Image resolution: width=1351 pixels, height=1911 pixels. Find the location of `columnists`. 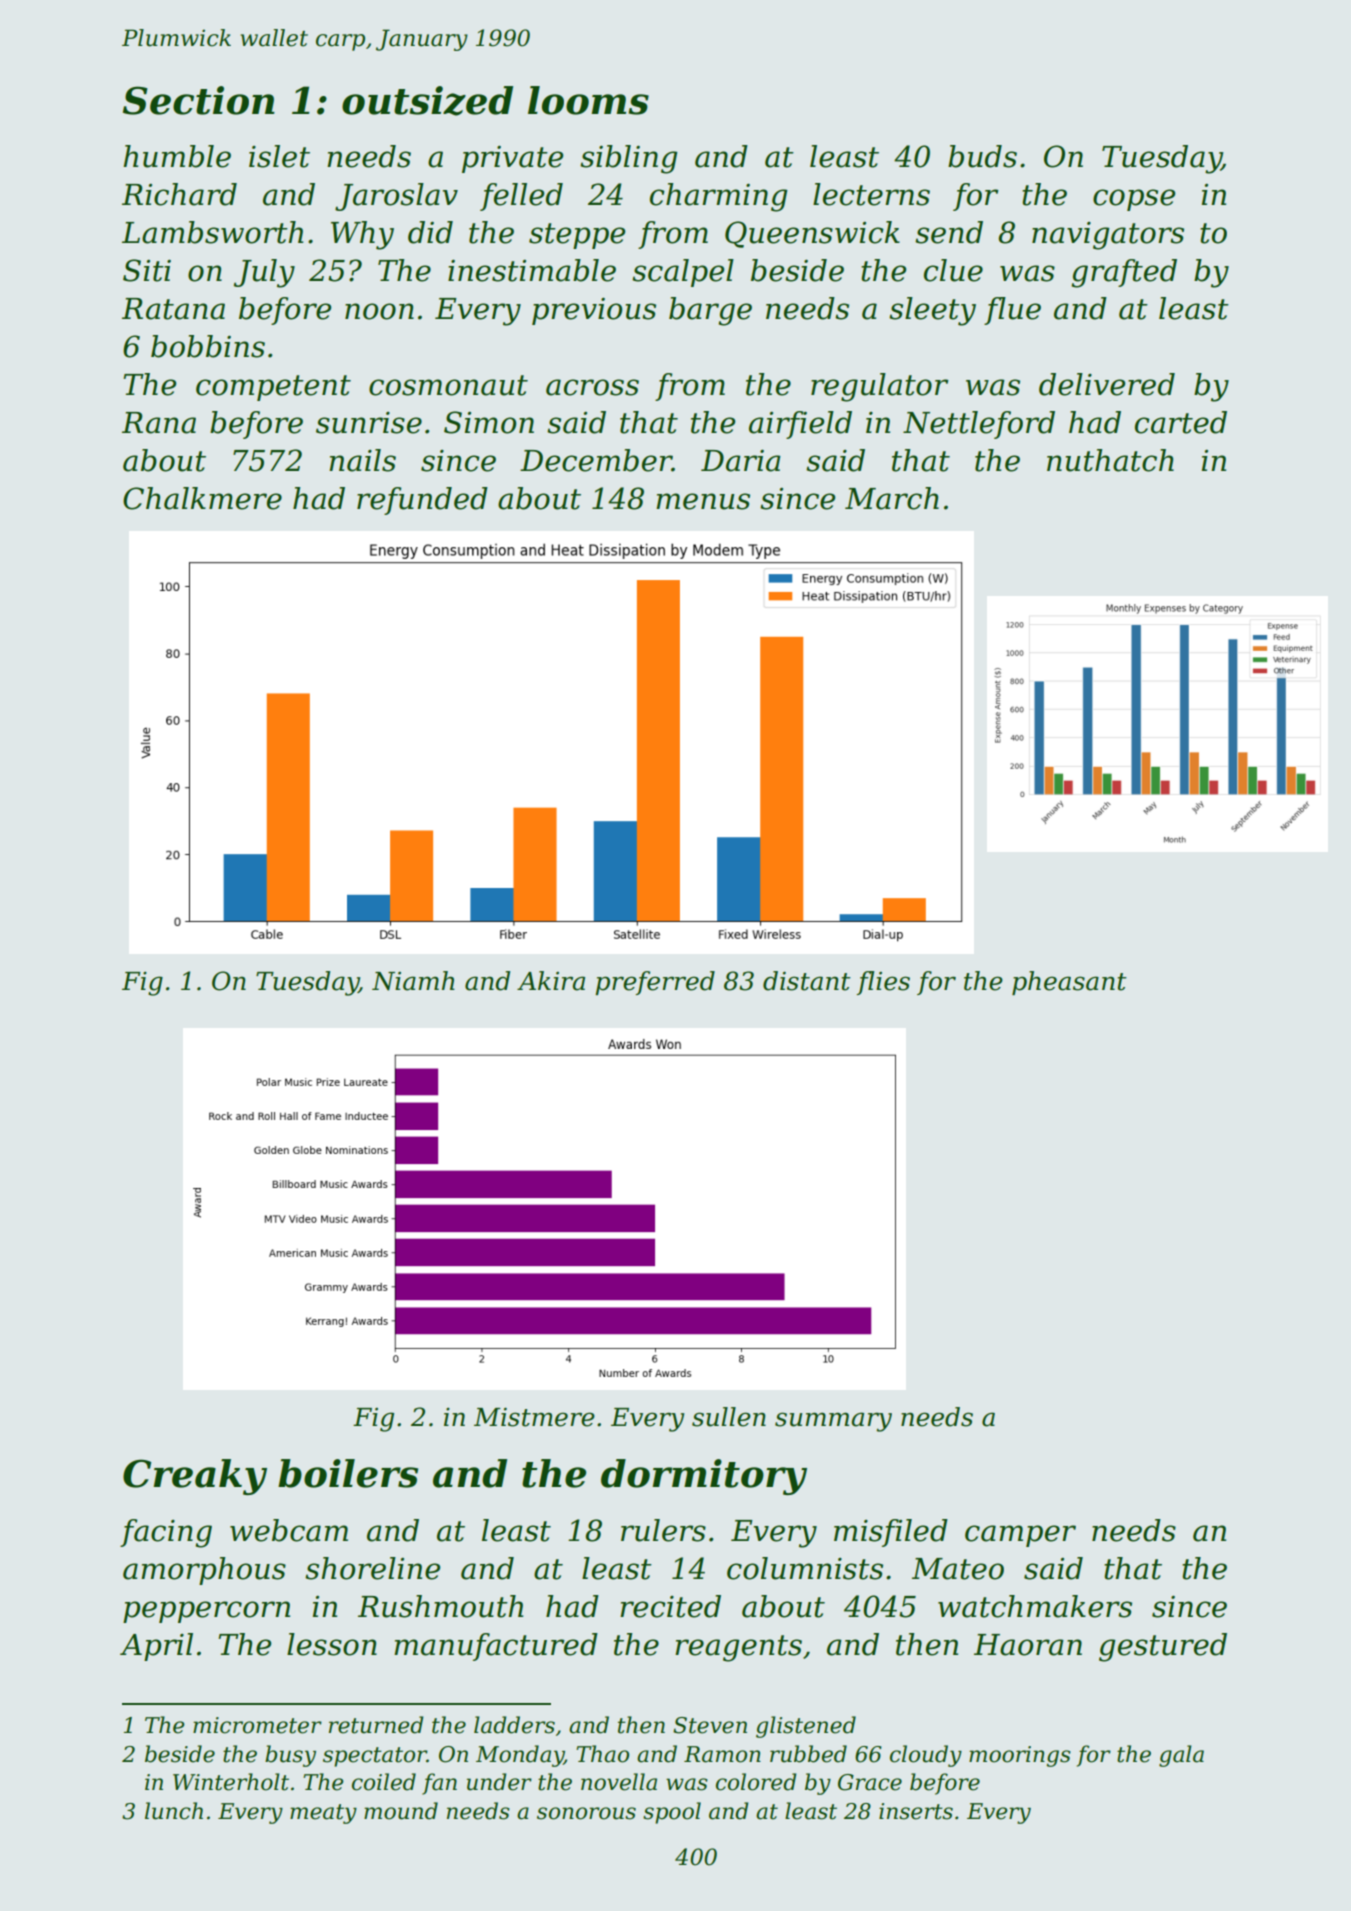

columnists is located at coordinates (805, 1568).
